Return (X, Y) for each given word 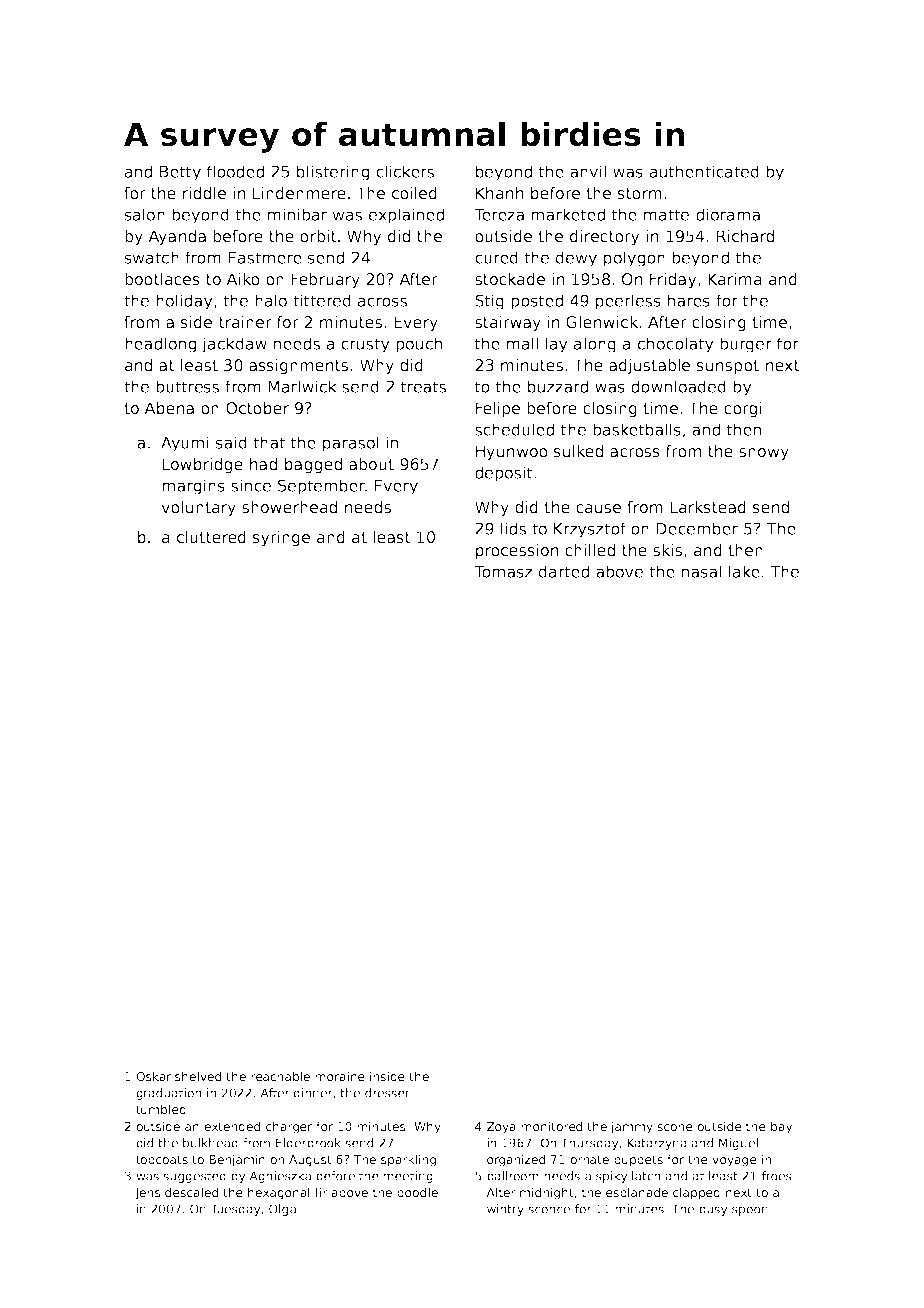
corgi (743, 409)
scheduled (514, 429)
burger (746, 345)
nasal (701, 571)
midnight (547, 1193)
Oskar (153, 1076)
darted (564, 571)
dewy (576, 259)
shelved (198, 1076)
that (269, 442)
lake (744, 571)
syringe (281, 538)
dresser (387, 1093)
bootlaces (162, 279)
